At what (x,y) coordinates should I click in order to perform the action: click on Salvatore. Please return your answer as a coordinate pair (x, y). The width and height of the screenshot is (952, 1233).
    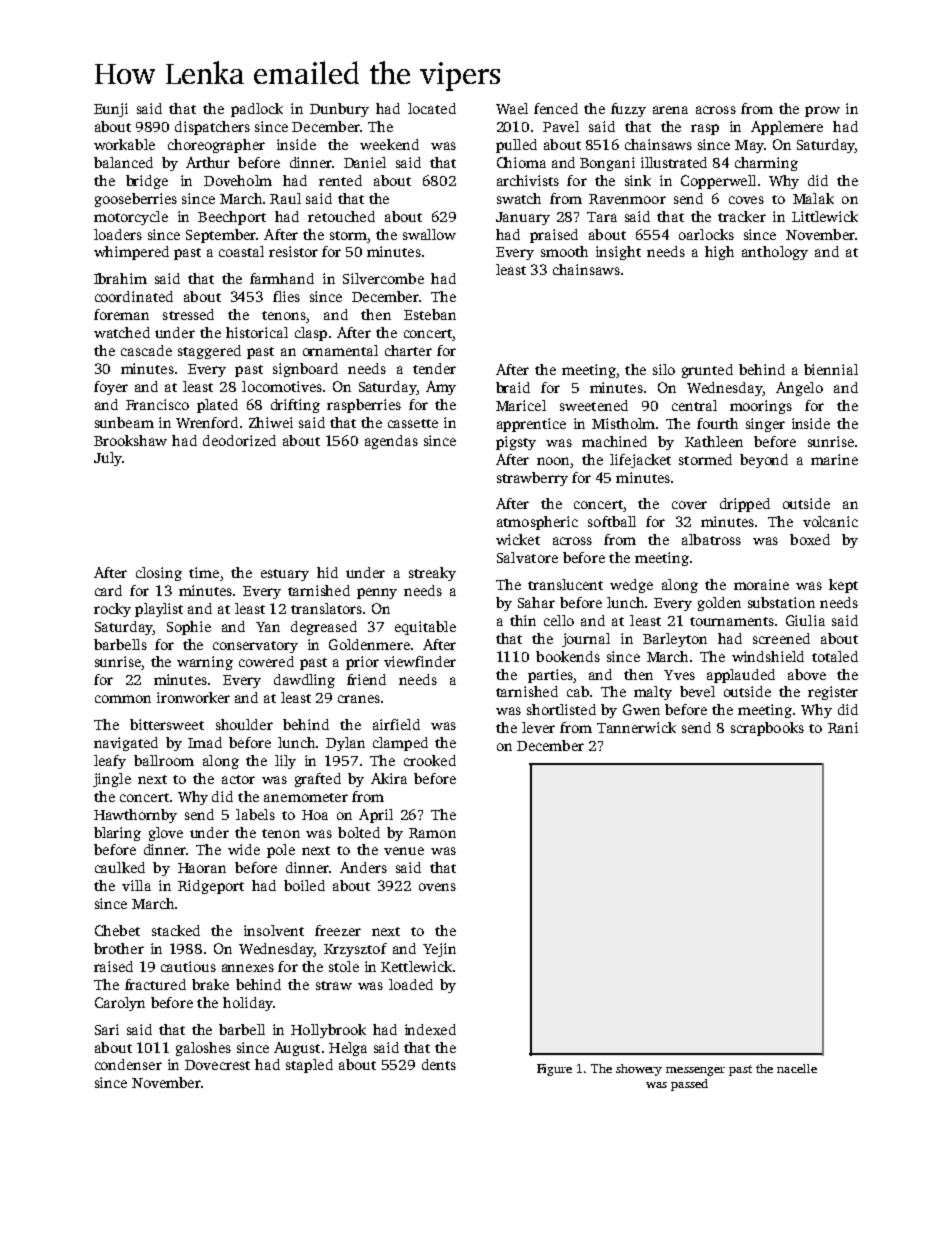
    Looking at the image, I should click on (527, 557).
